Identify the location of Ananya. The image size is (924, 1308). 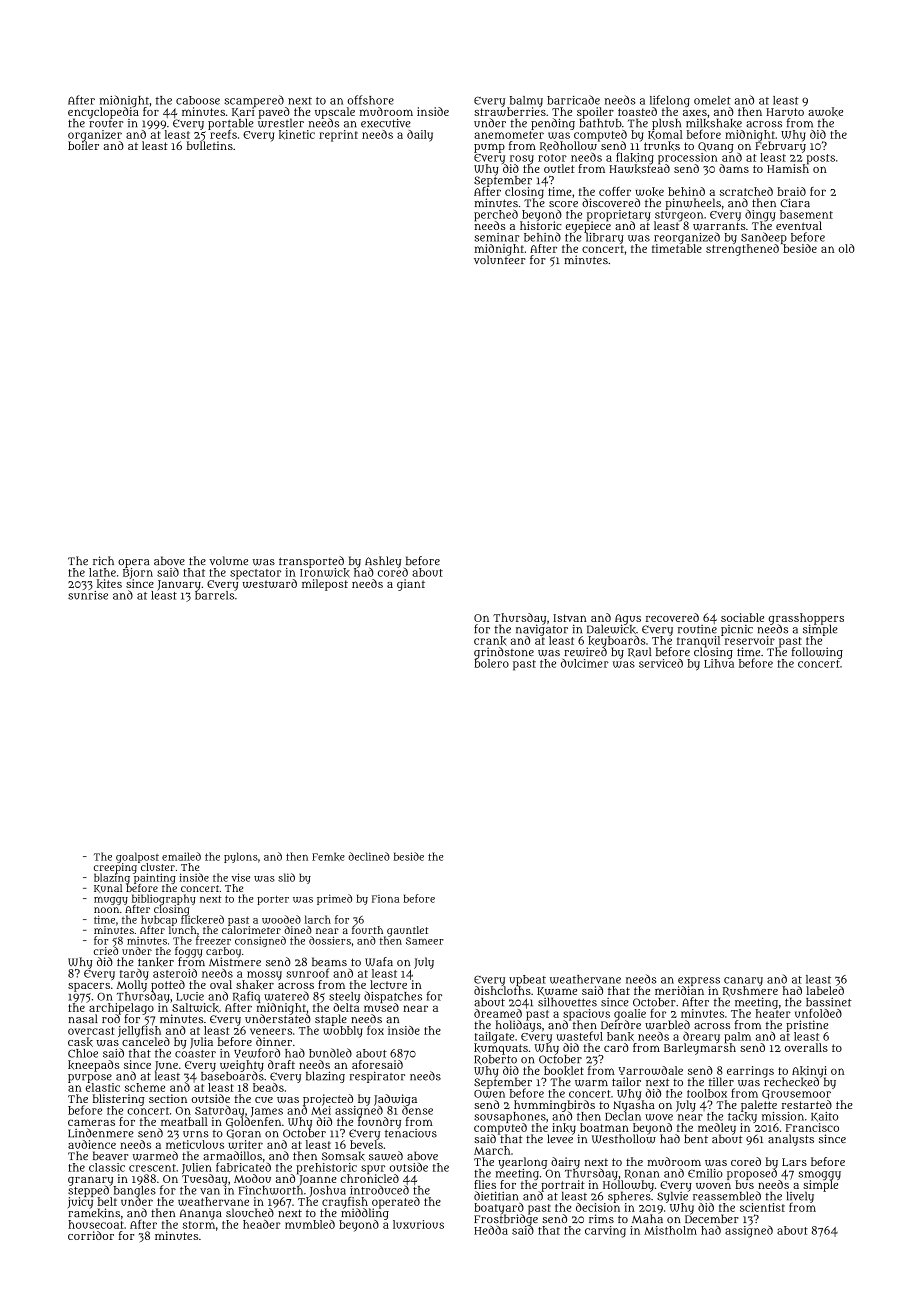
(201, 1214).
